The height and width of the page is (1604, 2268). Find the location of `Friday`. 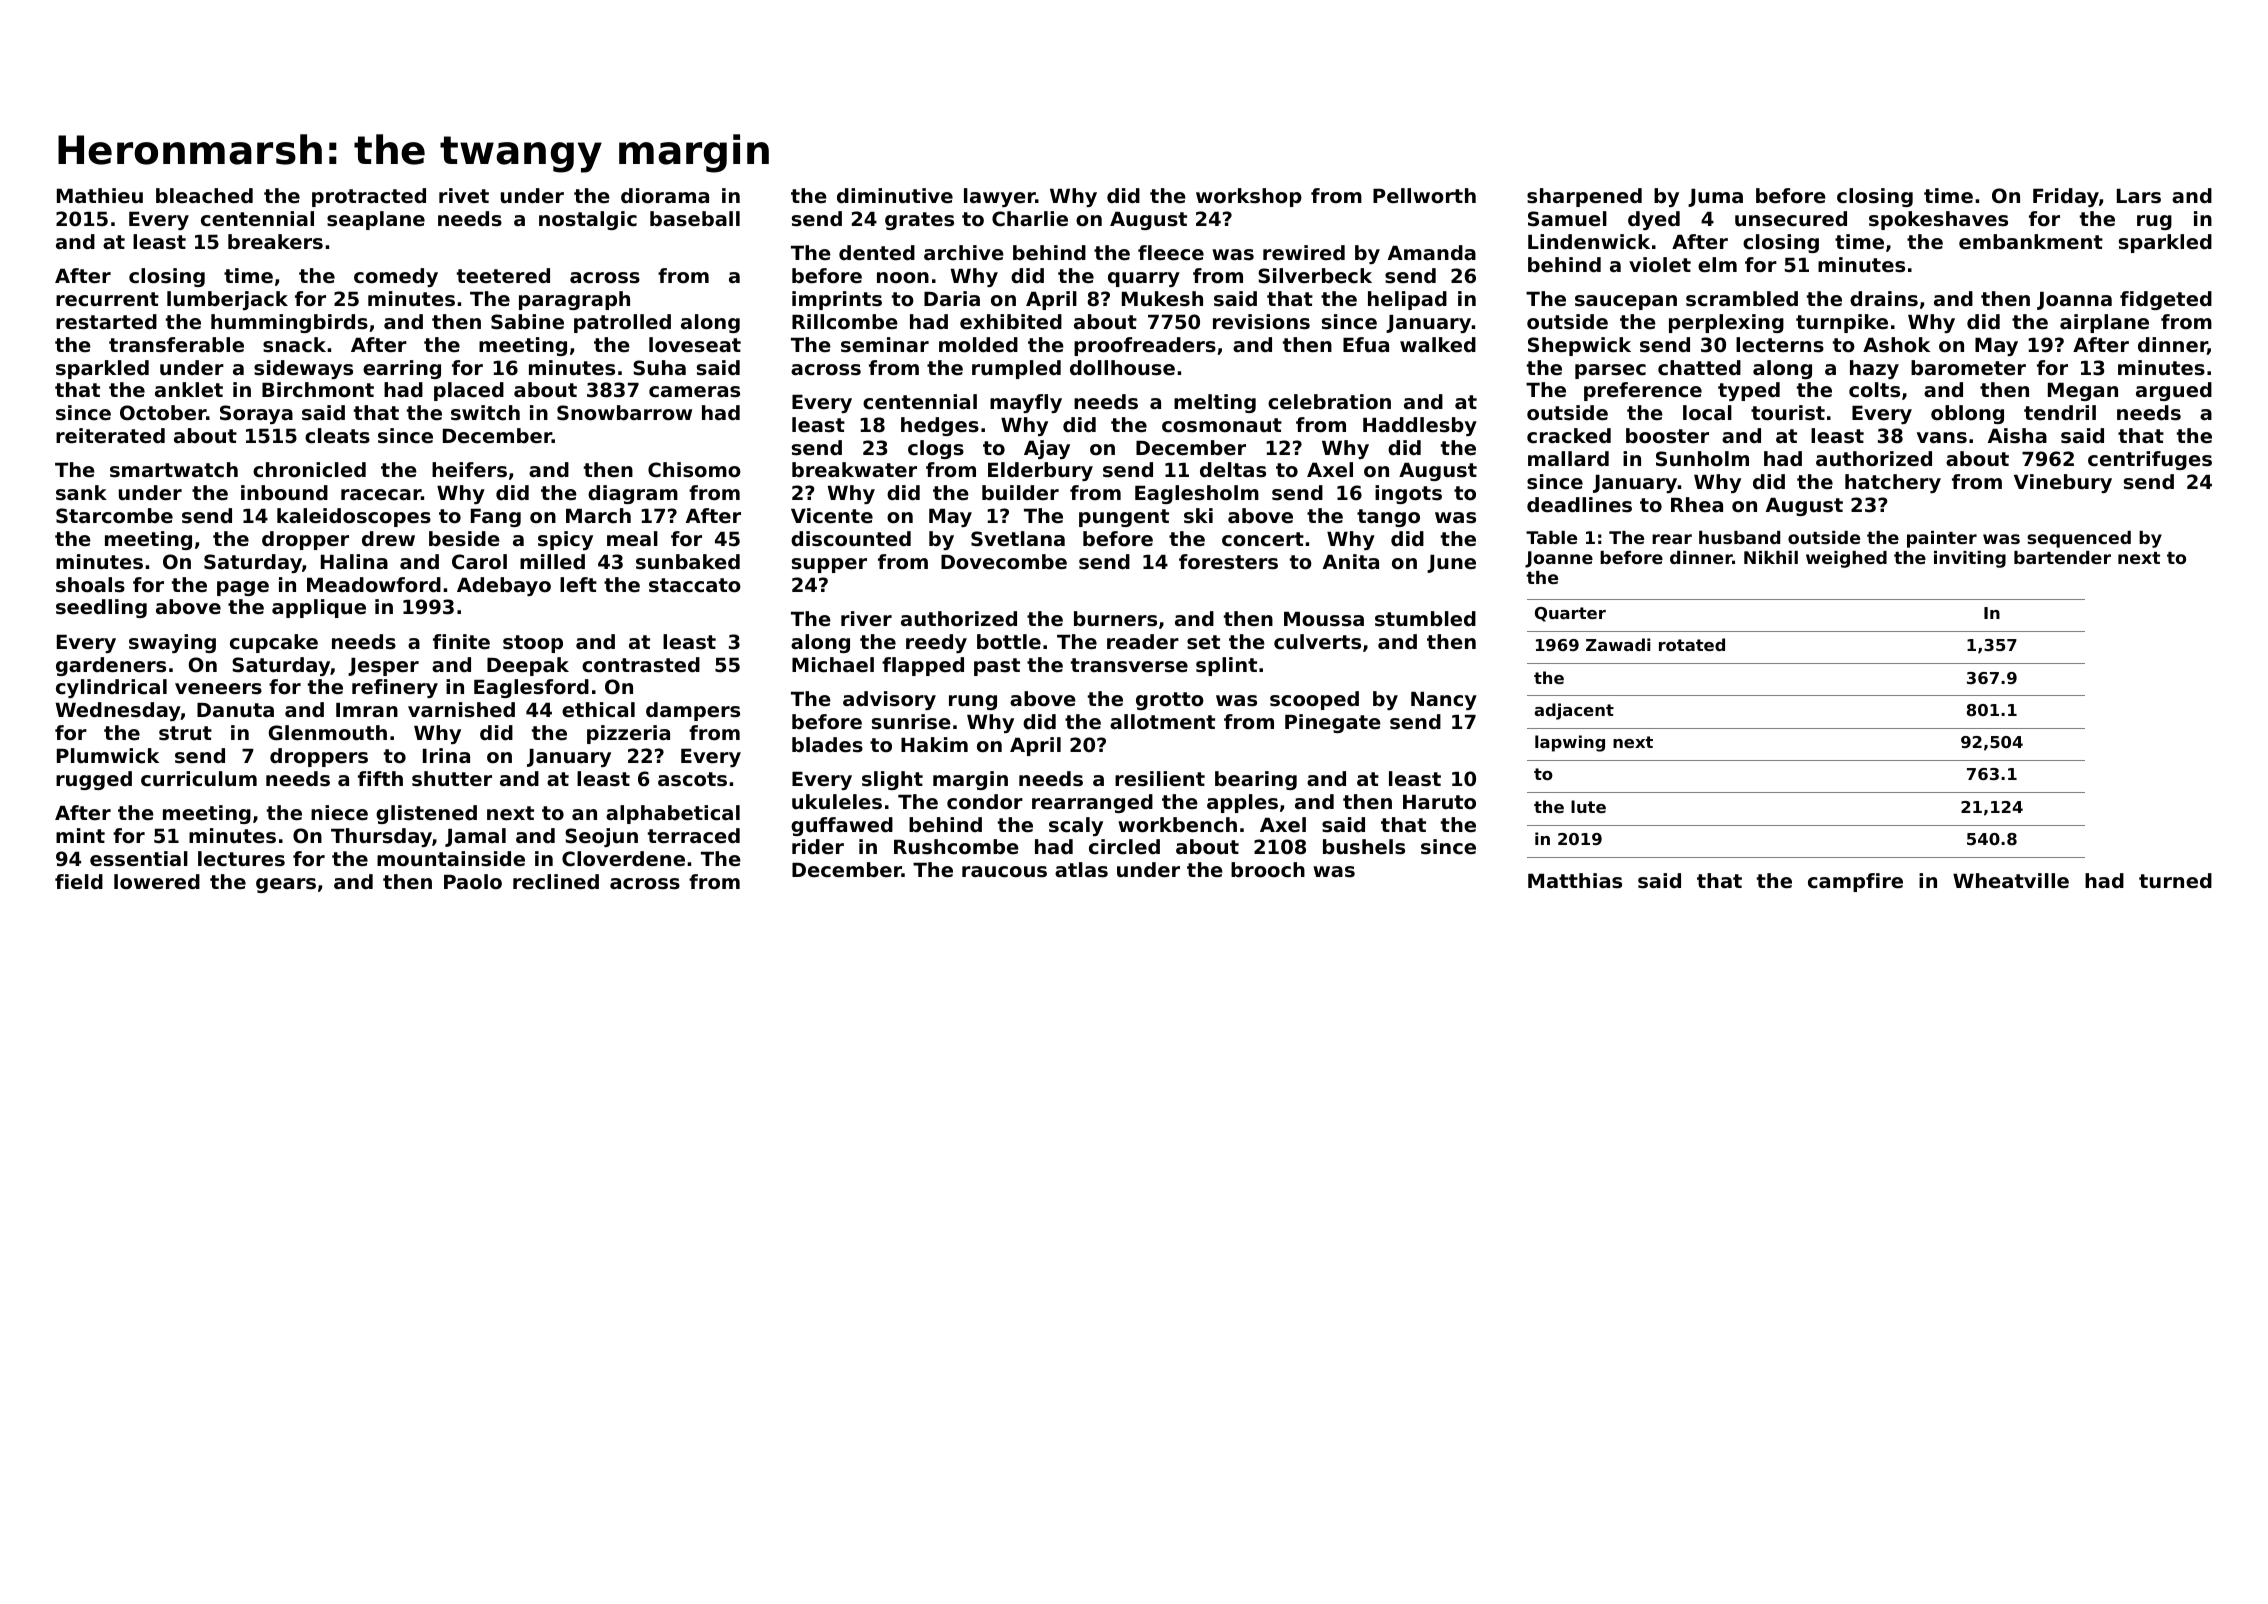

Friday is located at coordinates (2066, 197).
